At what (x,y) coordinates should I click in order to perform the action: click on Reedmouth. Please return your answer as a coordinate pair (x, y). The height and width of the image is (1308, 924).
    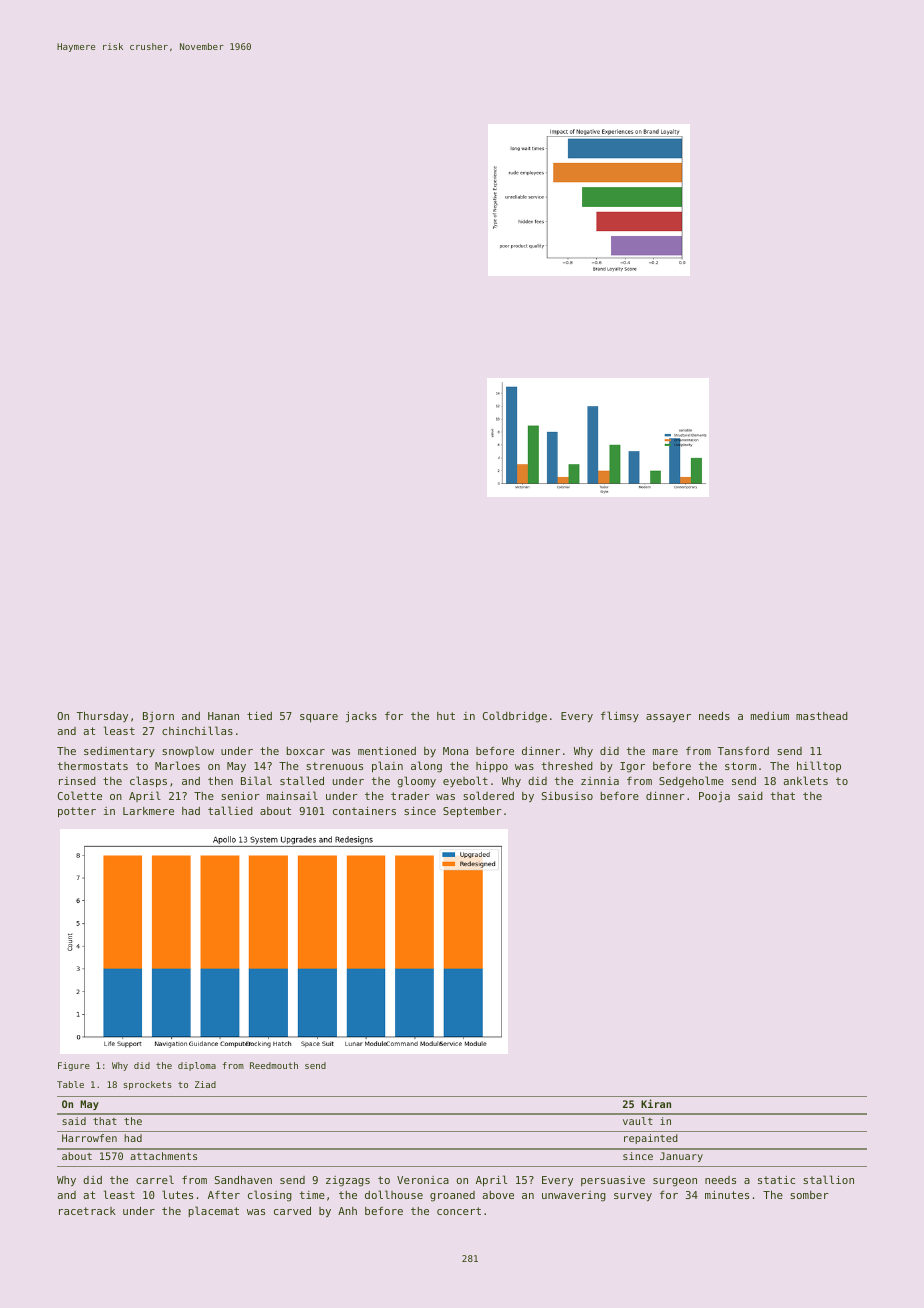
    Looking at the image, I should click on (274, 1065).
